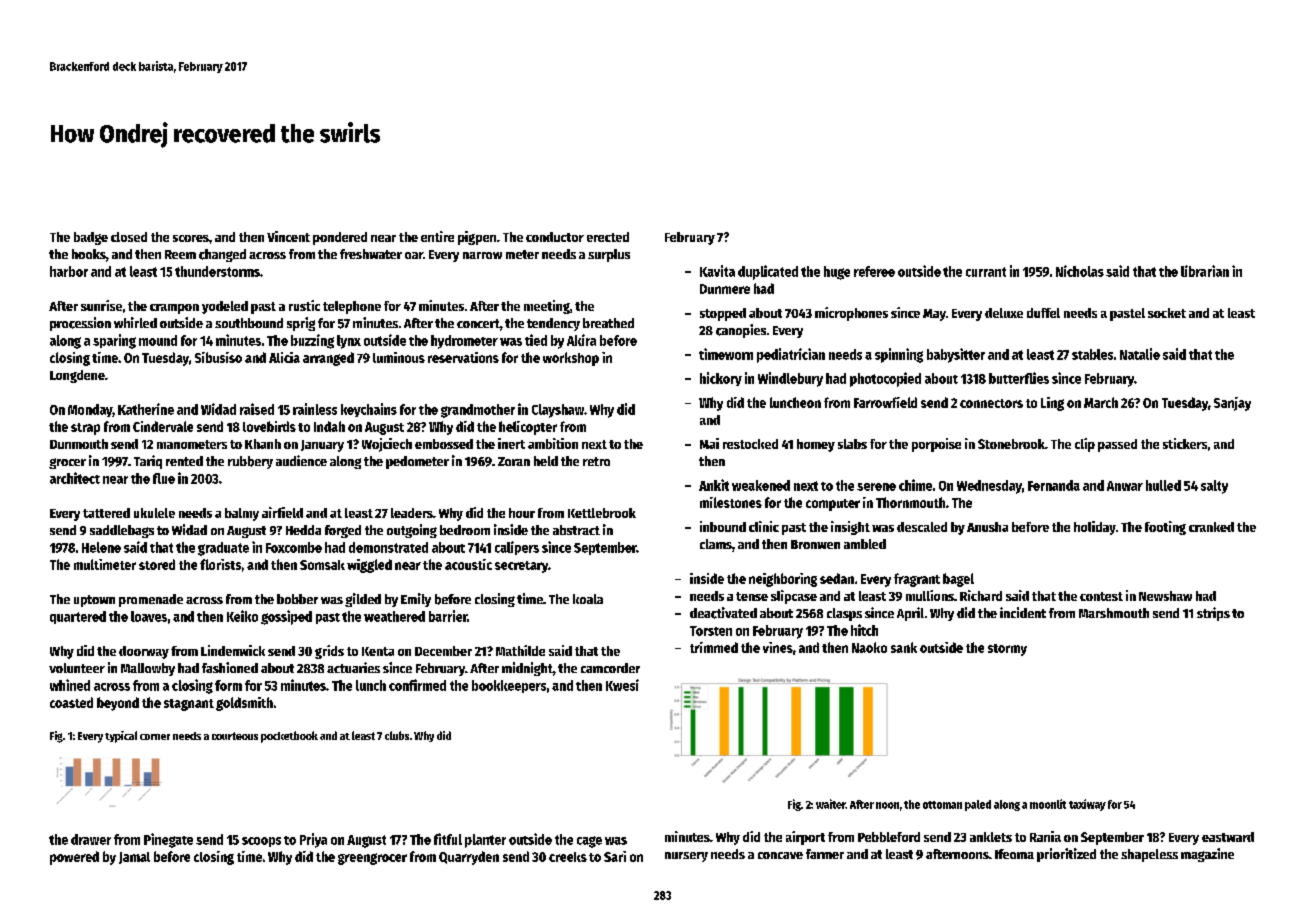 The image size is (1308, 924). Describe the element at coordinates (191, 238) in the screenshot. I see `scores` at that location.
